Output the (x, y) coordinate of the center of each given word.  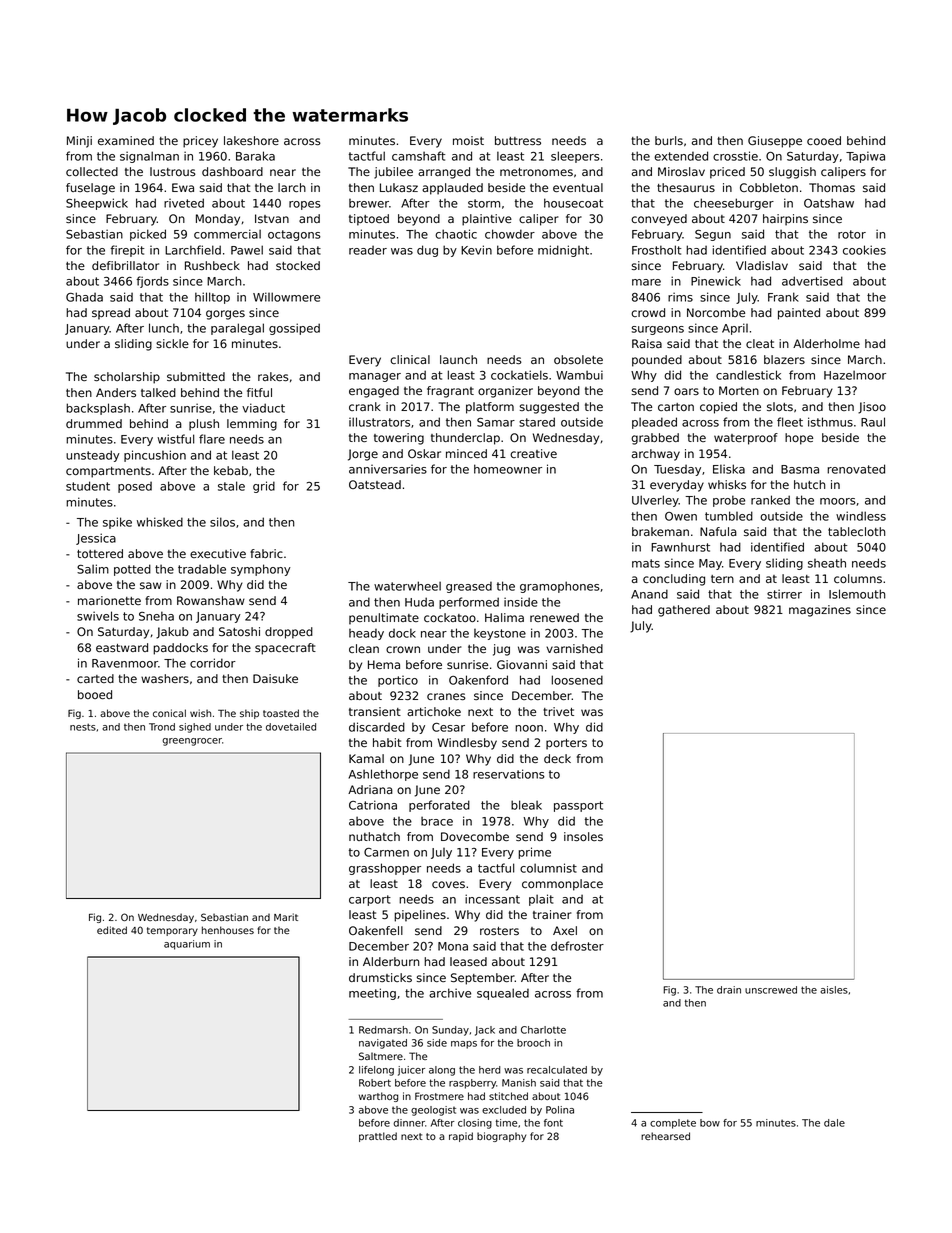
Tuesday (677, 470)
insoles (583, 836)
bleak (526, 805)
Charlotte (543, 1030)
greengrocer (192, 742)
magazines (820, 611)
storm (484, 203)
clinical (410, 359)
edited (112, 930)
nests (83, 727)
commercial (227, 234)
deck (557, 758)
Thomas (832, 187)
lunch (164, 328)
